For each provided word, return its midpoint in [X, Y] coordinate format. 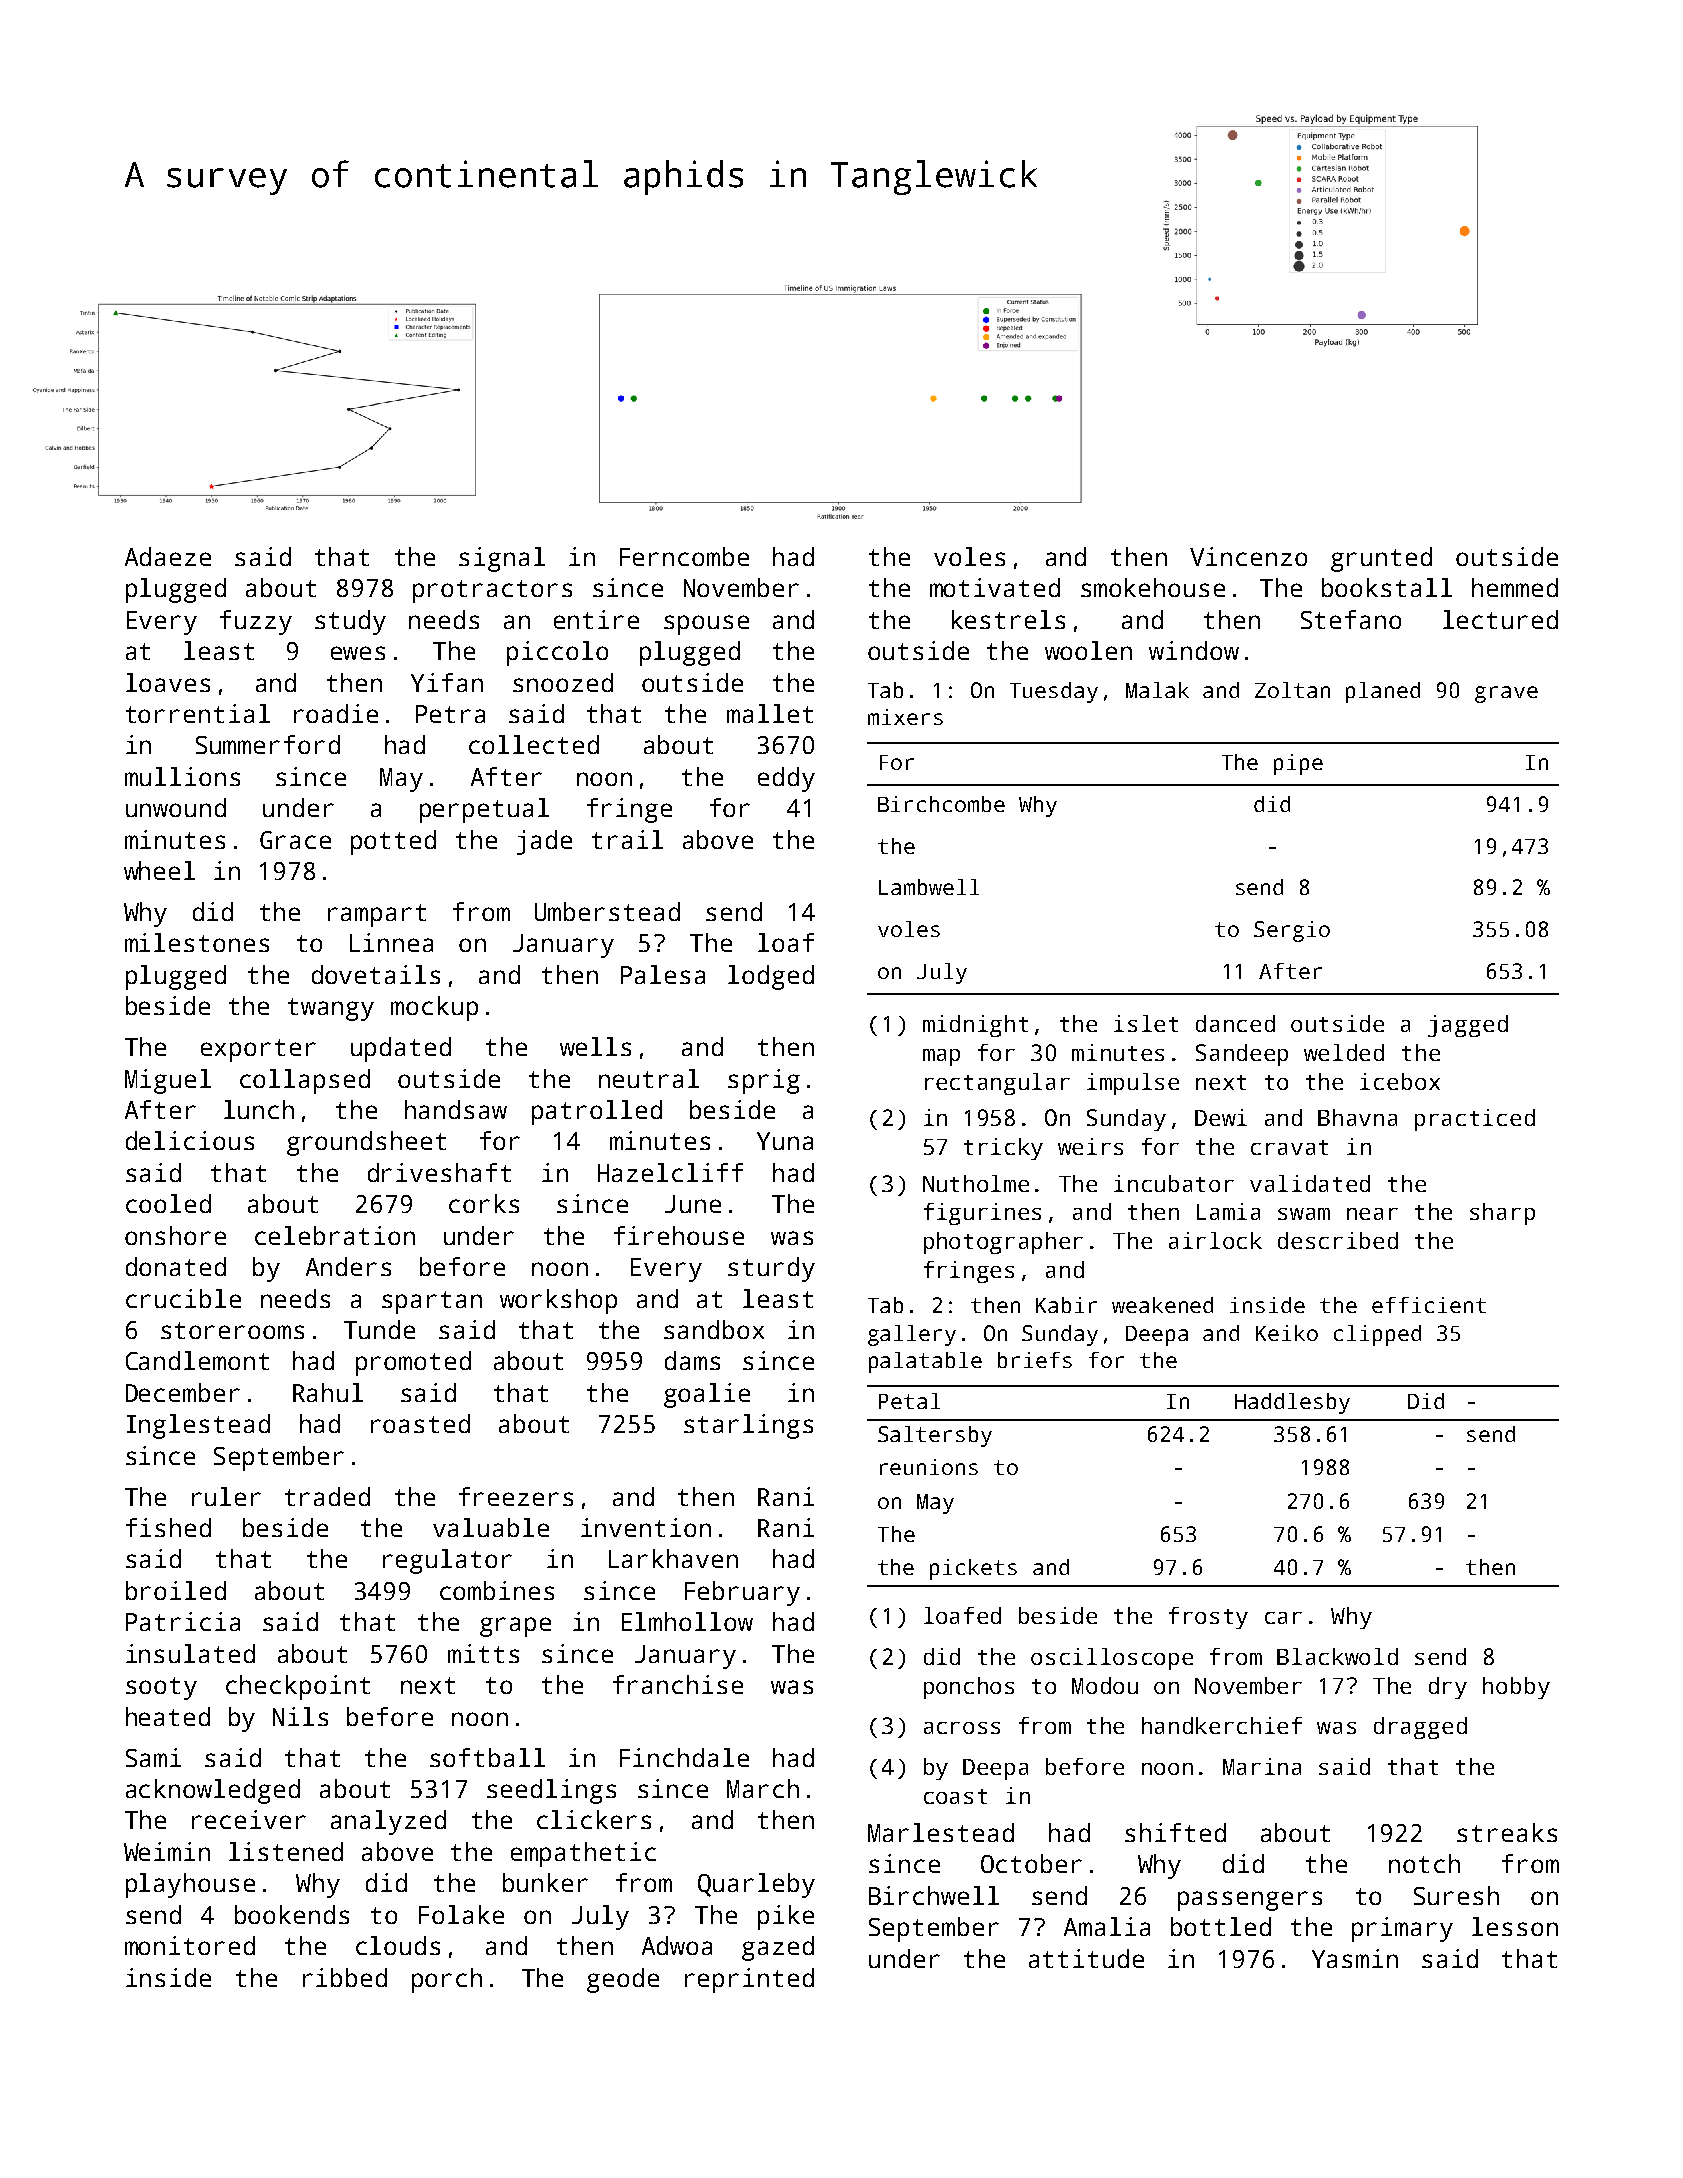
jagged [1468, 1026]
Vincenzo [1248, 556]
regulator [447, 1561]
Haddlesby [1292, 1403]
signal [502, 559]
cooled [168, 1203]
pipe [1298, 764]
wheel [159, 870]
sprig [764, 1081]
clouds [398, 1945]
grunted [1381, 559]
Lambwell [929, 887]
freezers [516, 1496]
